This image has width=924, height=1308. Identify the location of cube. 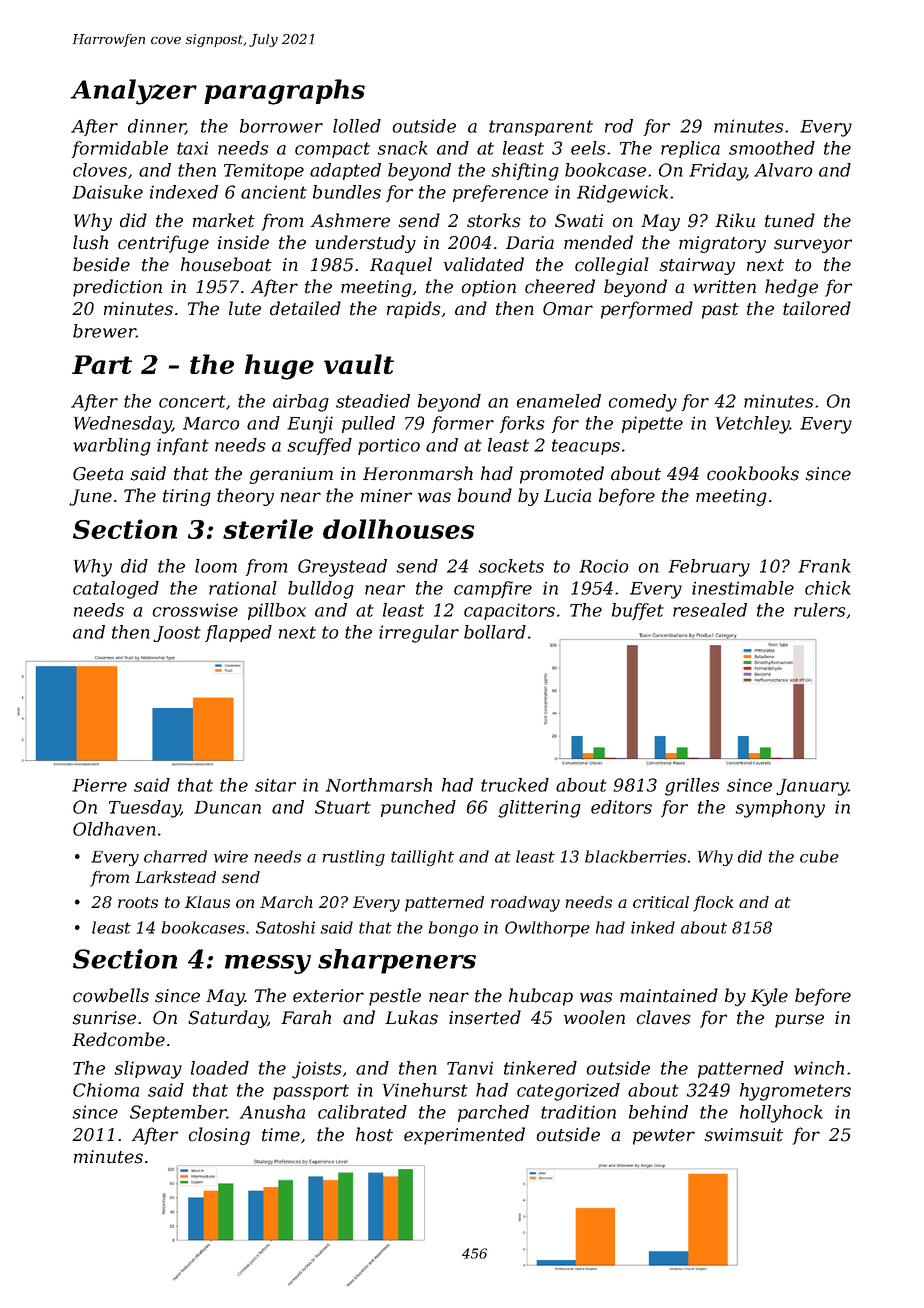
(819, 856).
